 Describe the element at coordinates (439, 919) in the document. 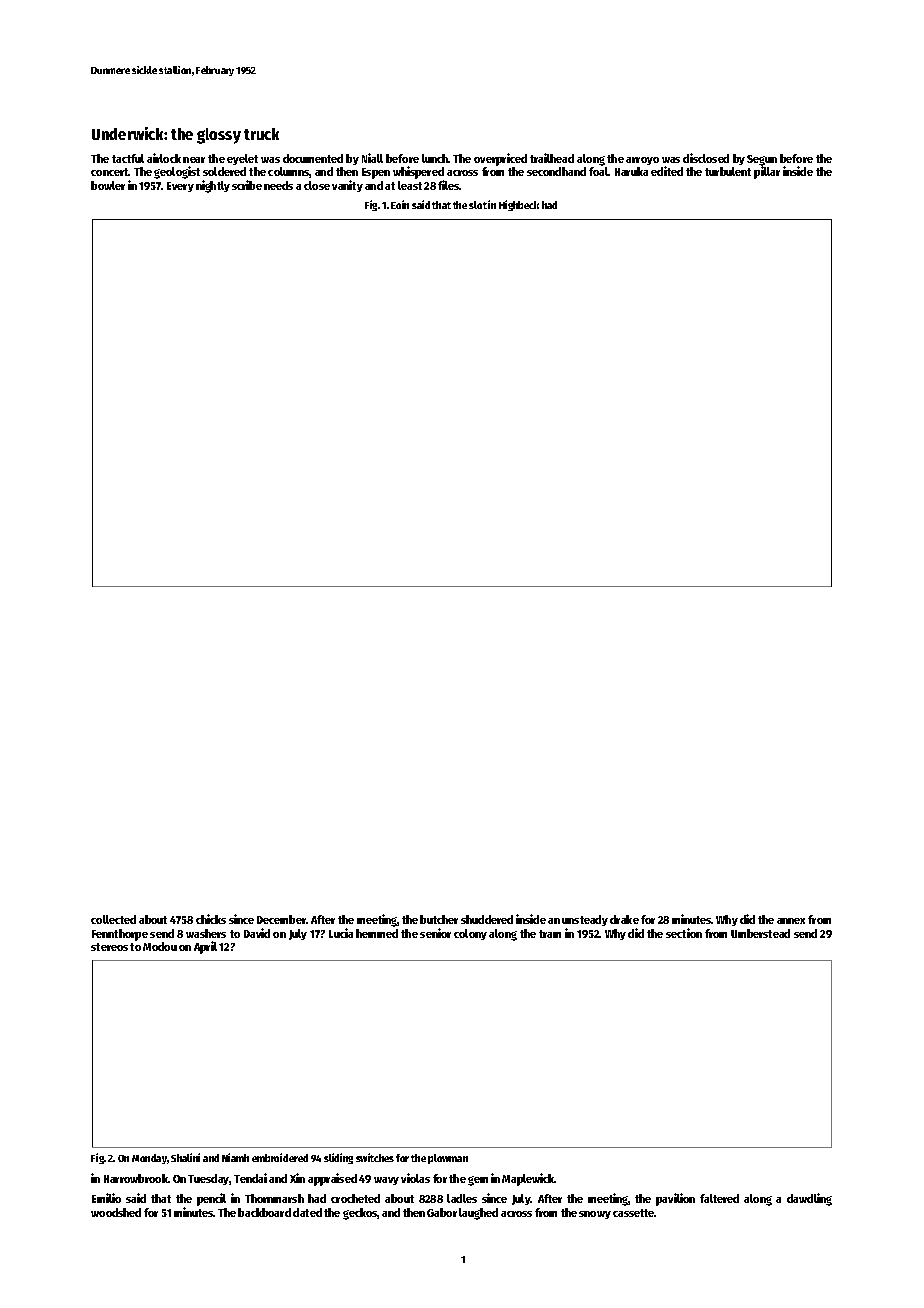

I see `butcher` at that location.
